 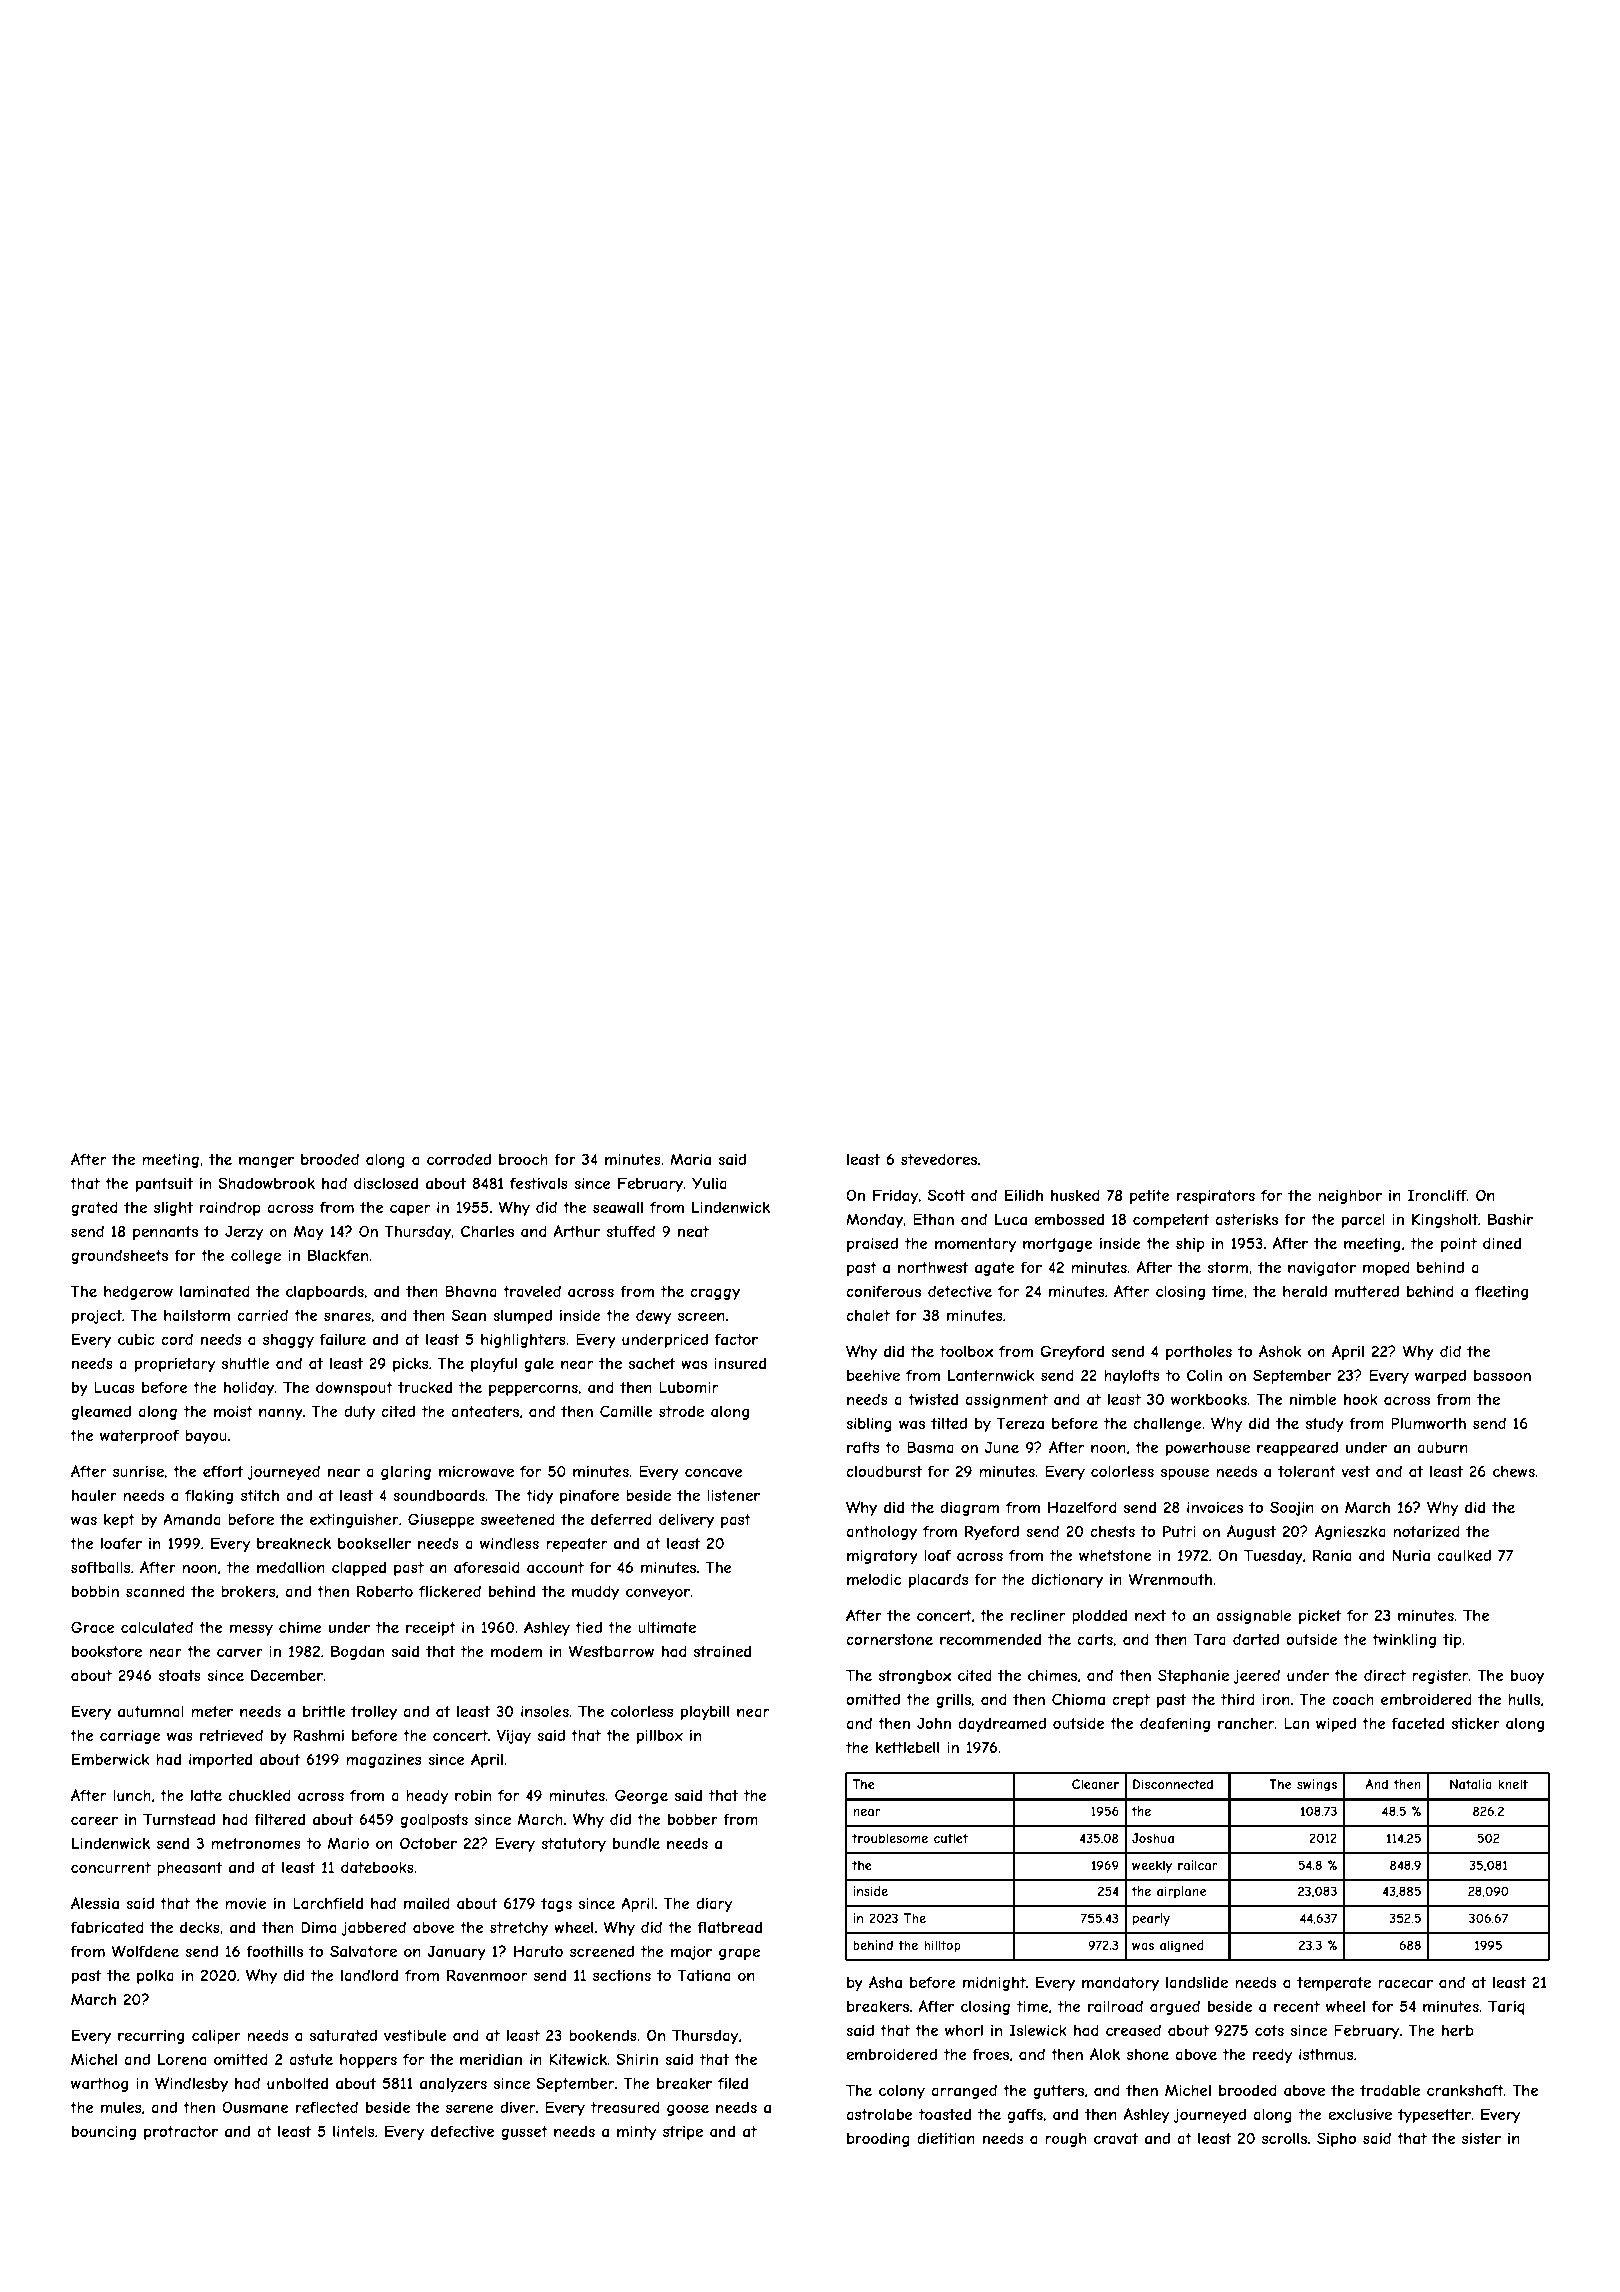 I want to click on bassoon, so click(x=1502, y=1375).
